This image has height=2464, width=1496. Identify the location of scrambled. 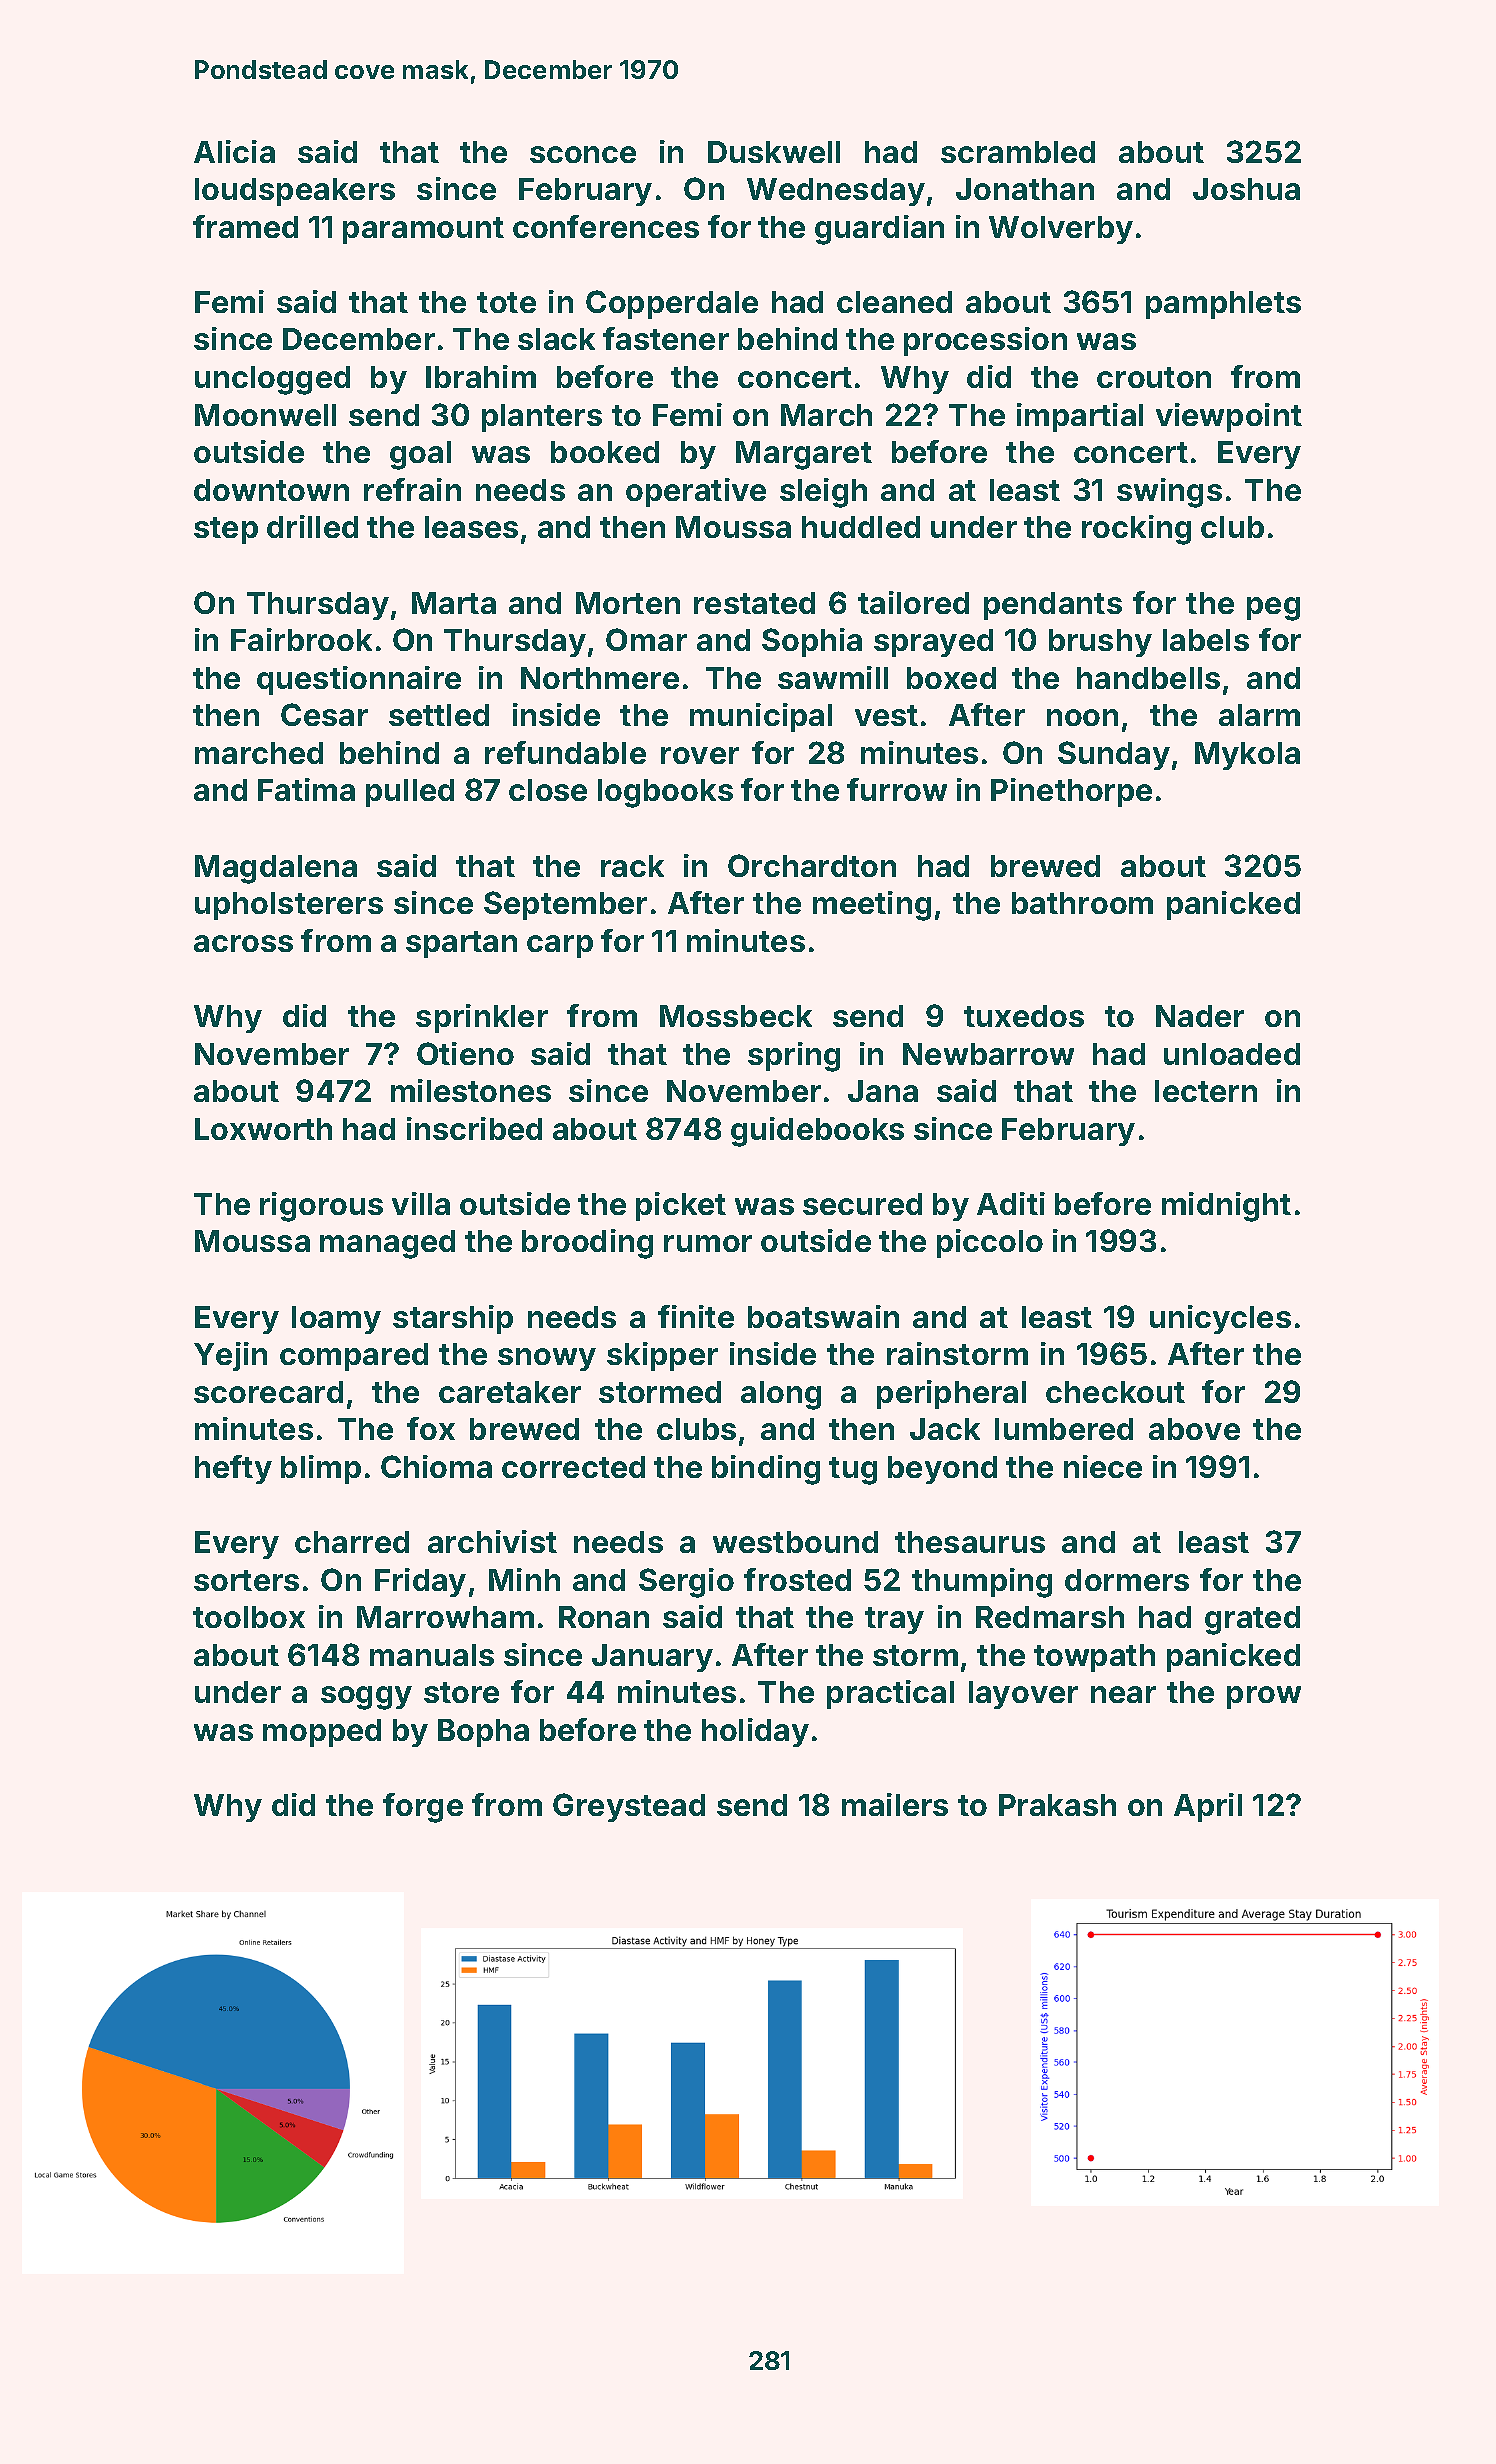
(1018, 152).
